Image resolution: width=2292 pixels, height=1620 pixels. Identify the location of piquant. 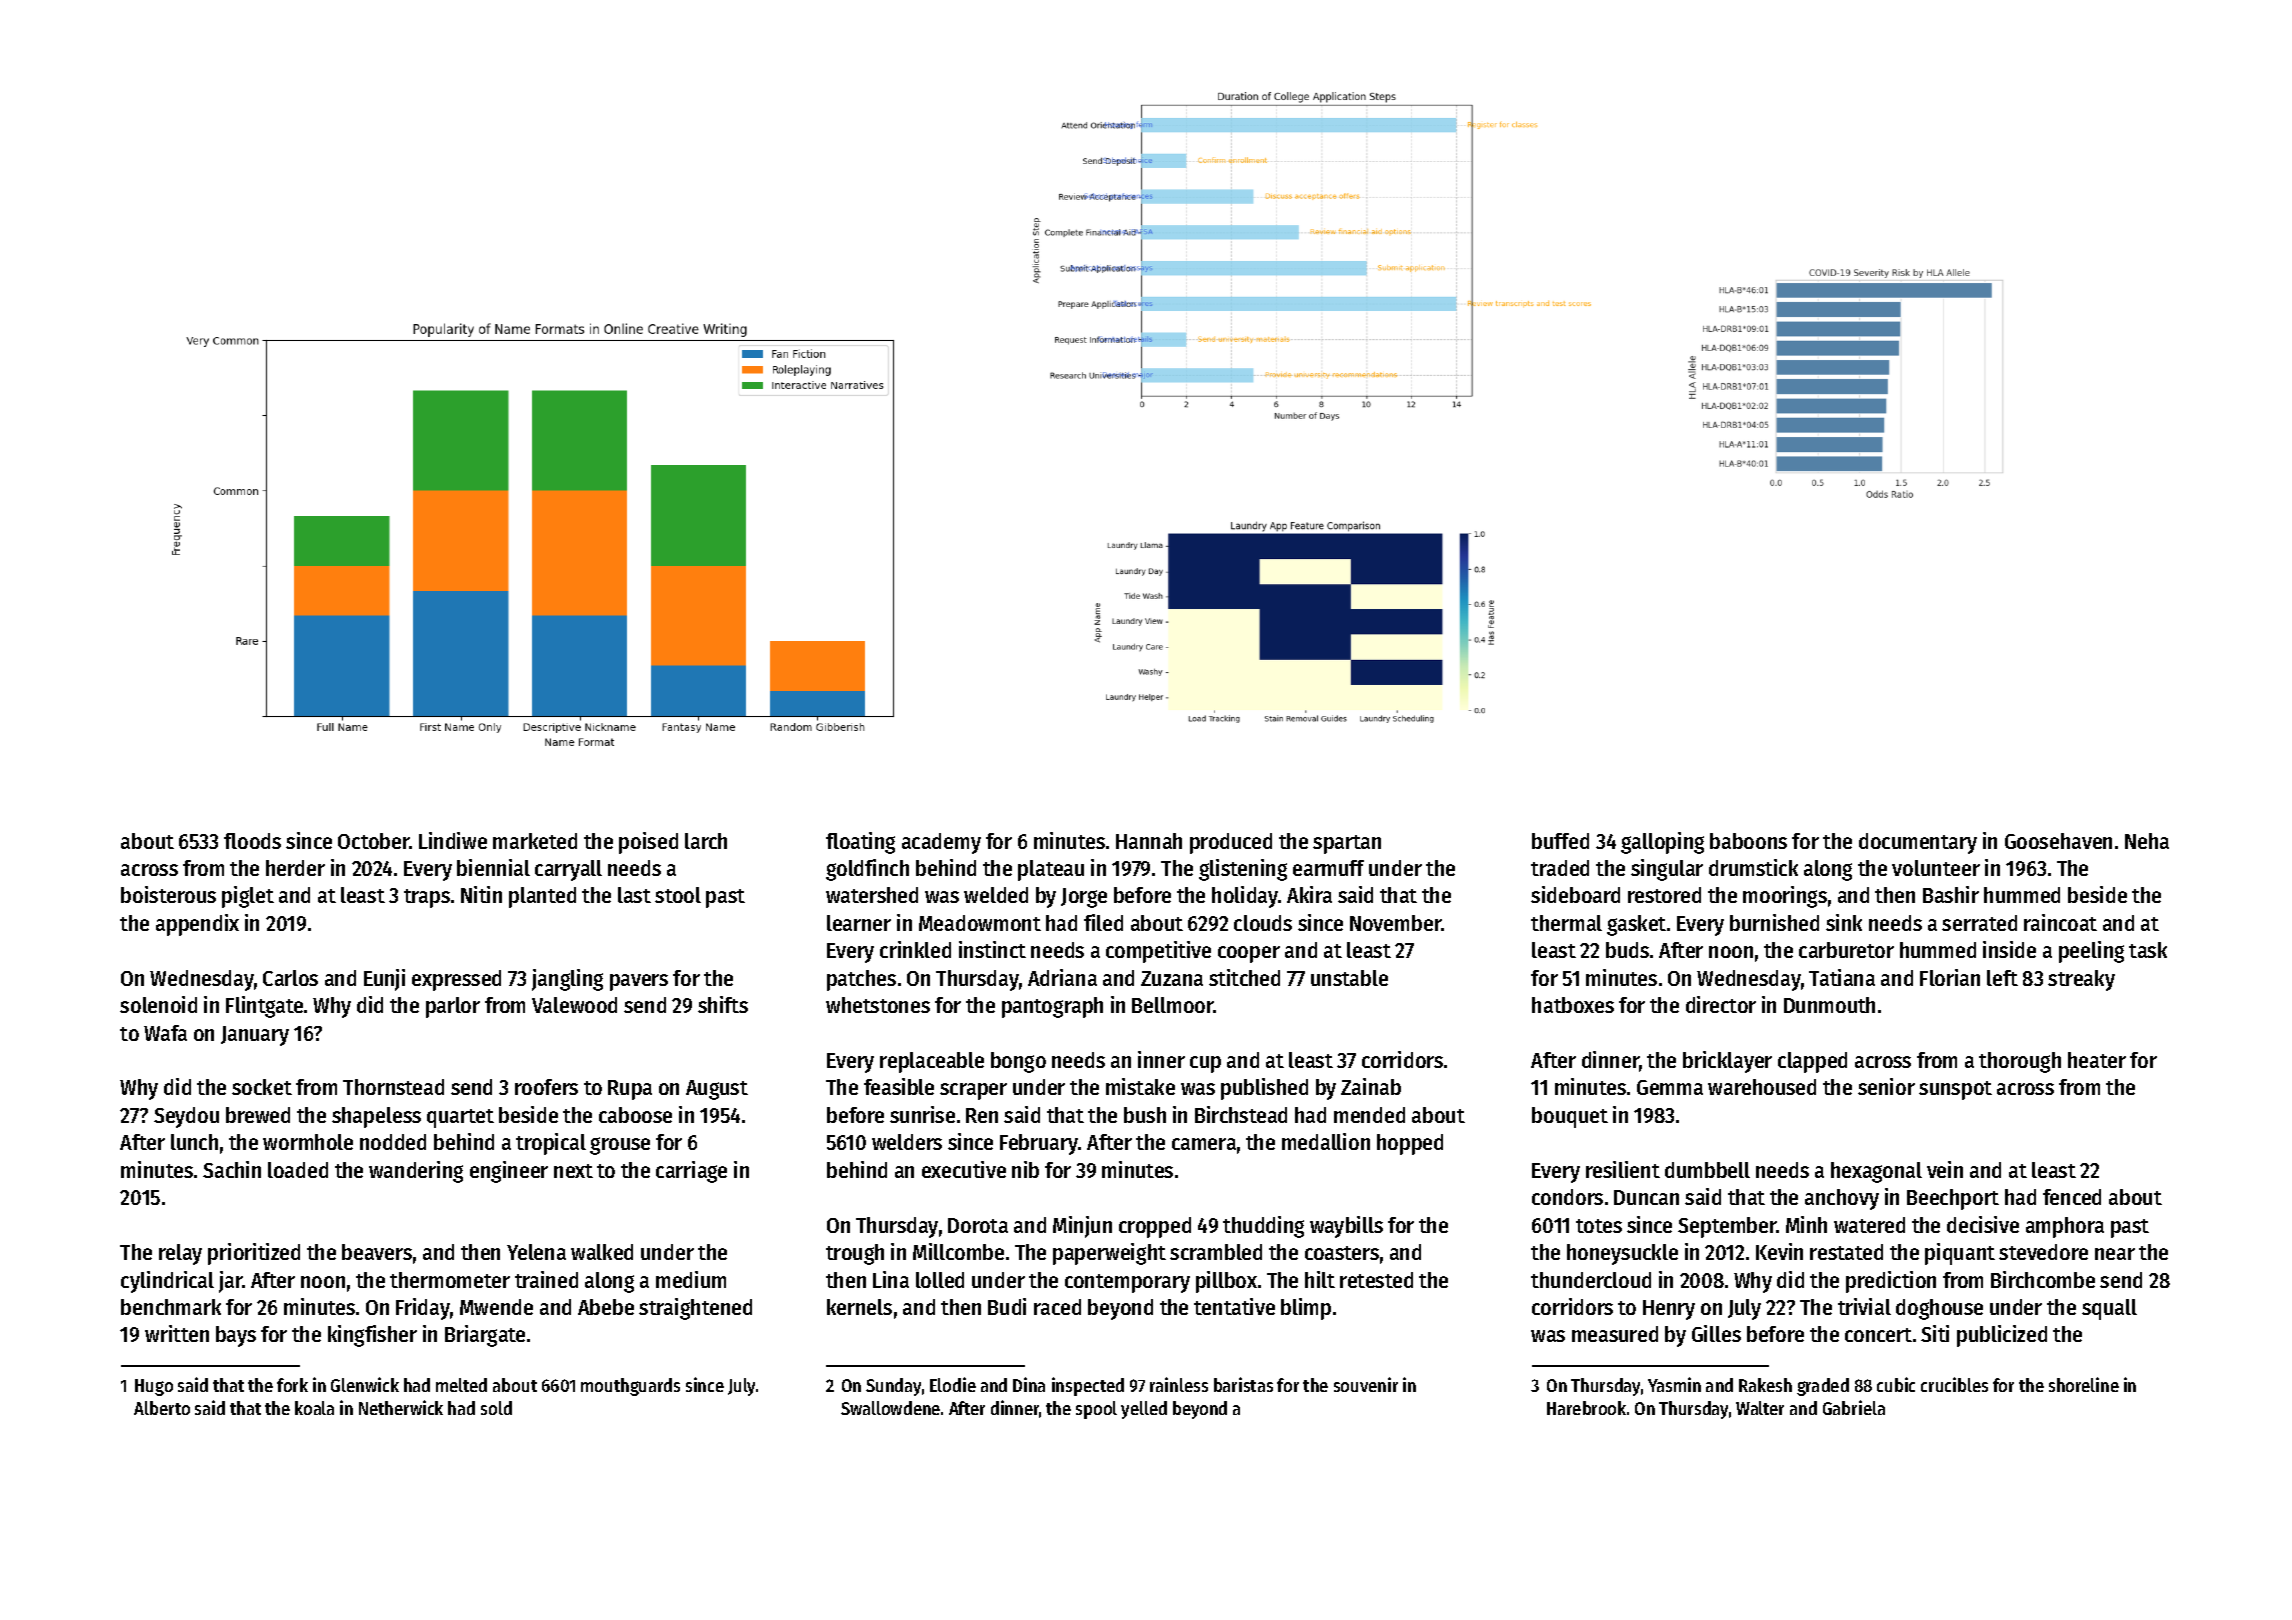
(1960, 1254).
